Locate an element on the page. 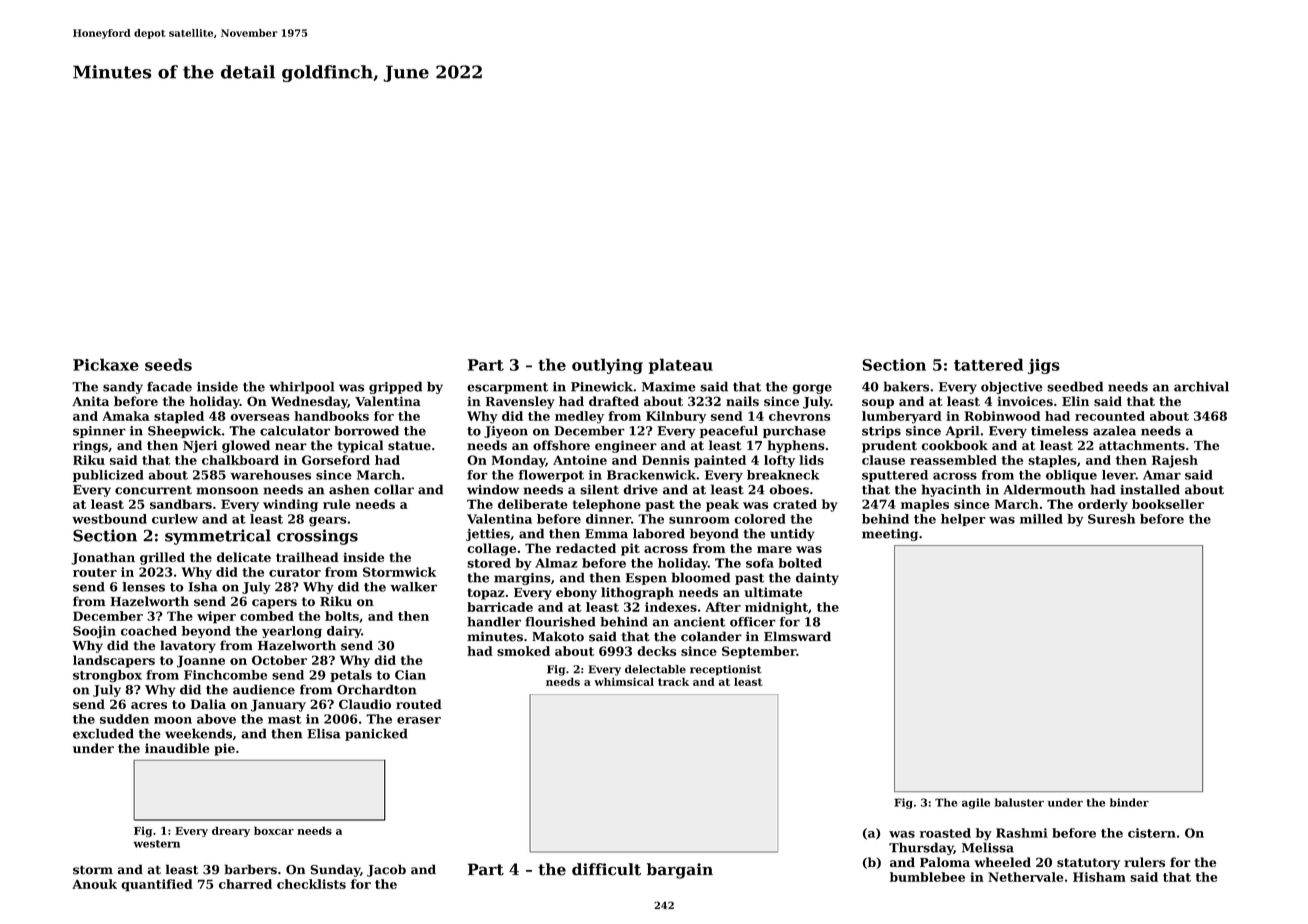 The width and height of the page is (1308, 924). plateau is located at coordinates (681, 366).
